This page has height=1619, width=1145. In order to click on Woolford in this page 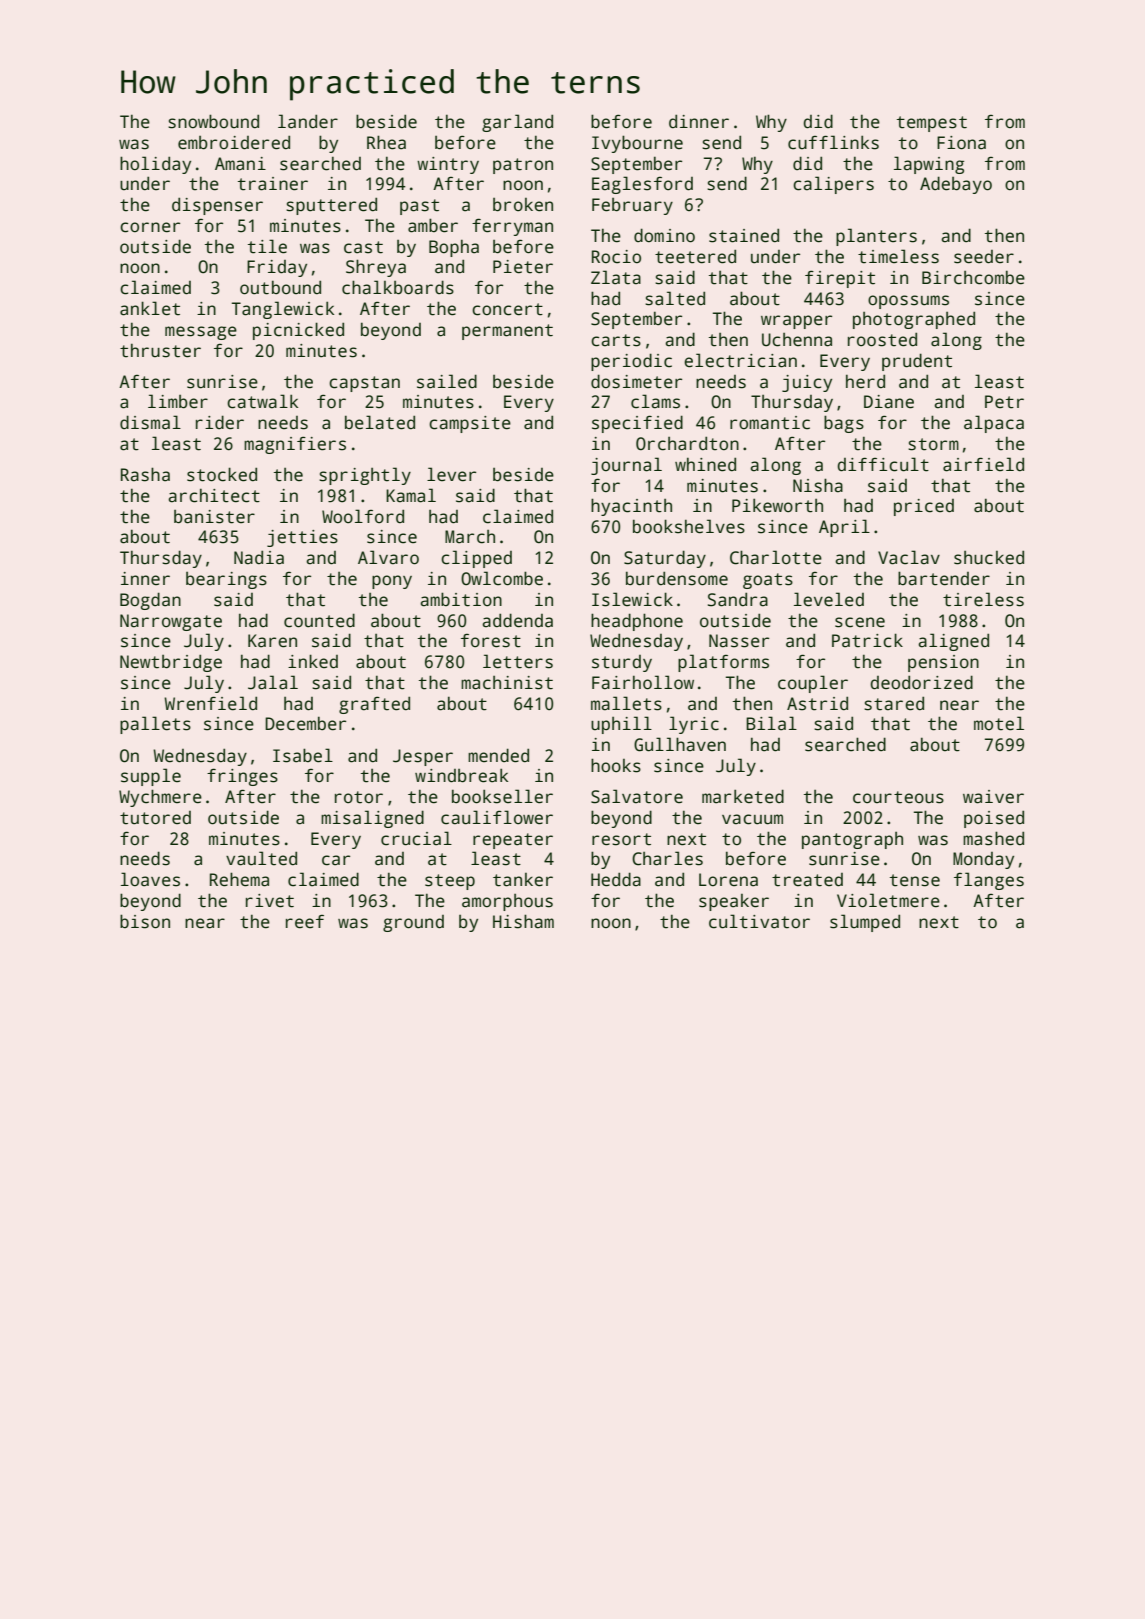, I will do `click(363, 516)`.
